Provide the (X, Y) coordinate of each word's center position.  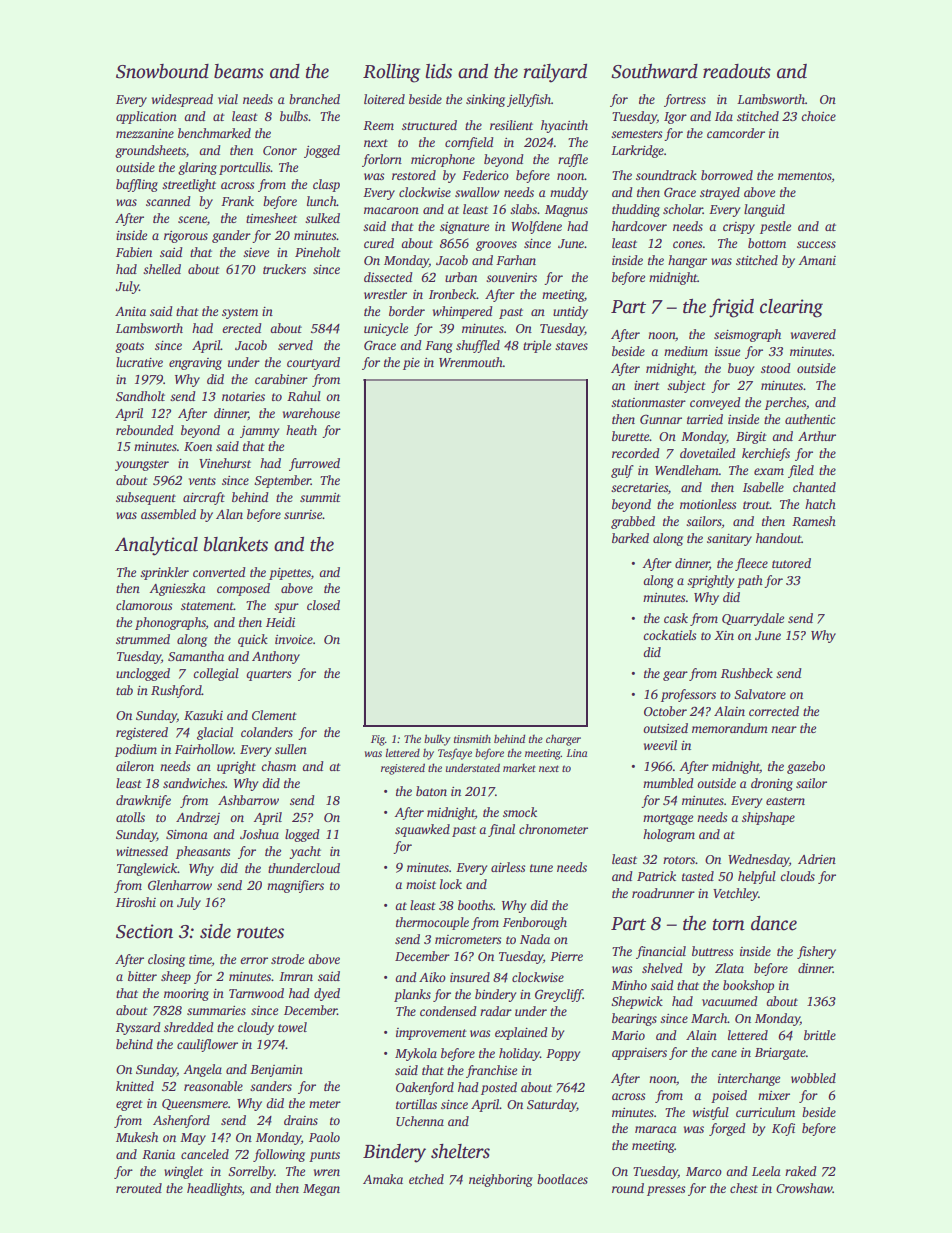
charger (563, 740)
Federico (485, 175)
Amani (817, 260)
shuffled (478, 346)
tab (124, 690)
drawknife (143, 801)
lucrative (139, 362)
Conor (280, 150)
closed (323, 605)
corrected (774, 711)
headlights (214, 1189)
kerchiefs (766, 454)
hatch (820, 504)
